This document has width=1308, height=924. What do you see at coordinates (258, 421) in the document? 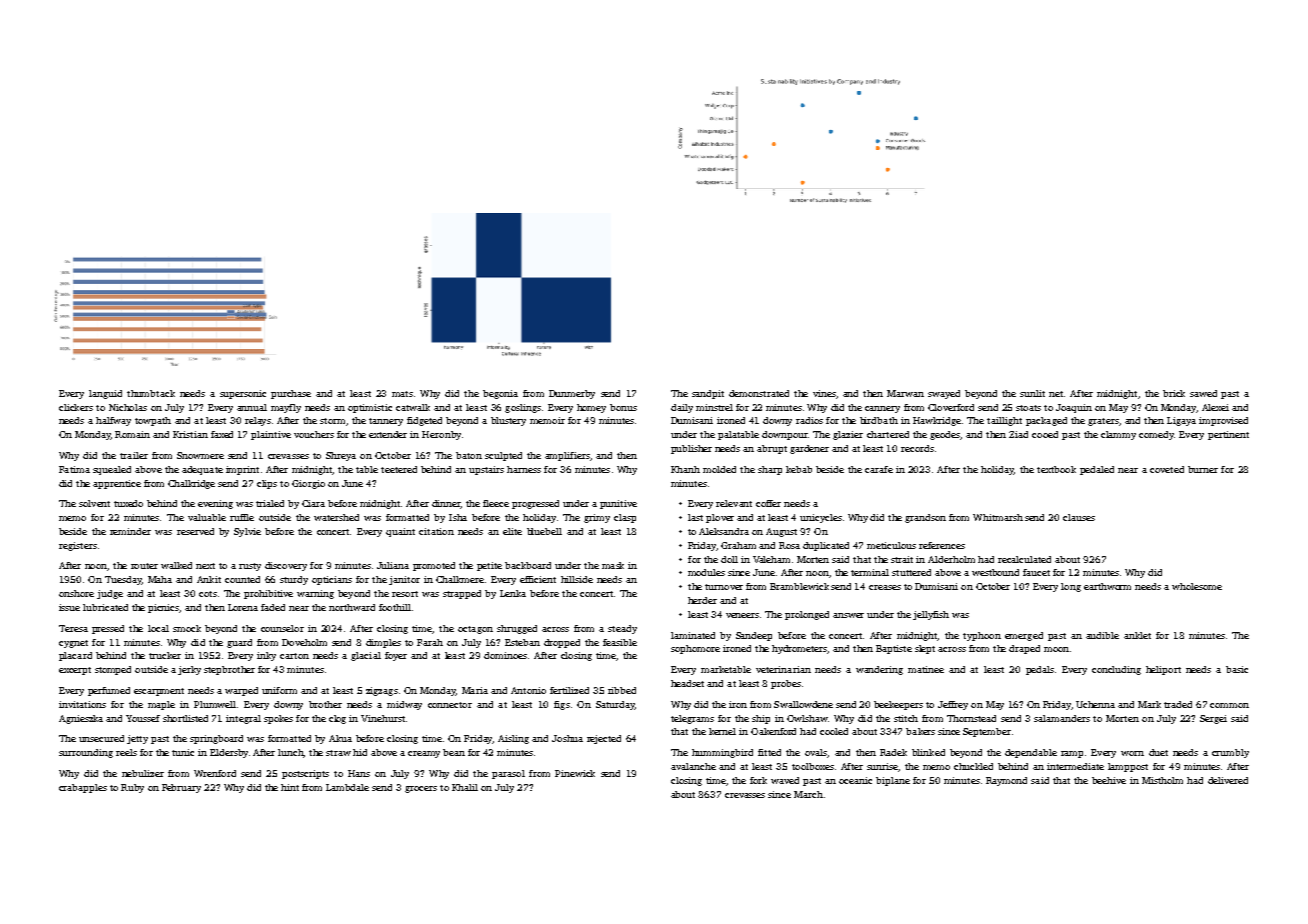
I see `relays` at bounding box center [258, 421].
